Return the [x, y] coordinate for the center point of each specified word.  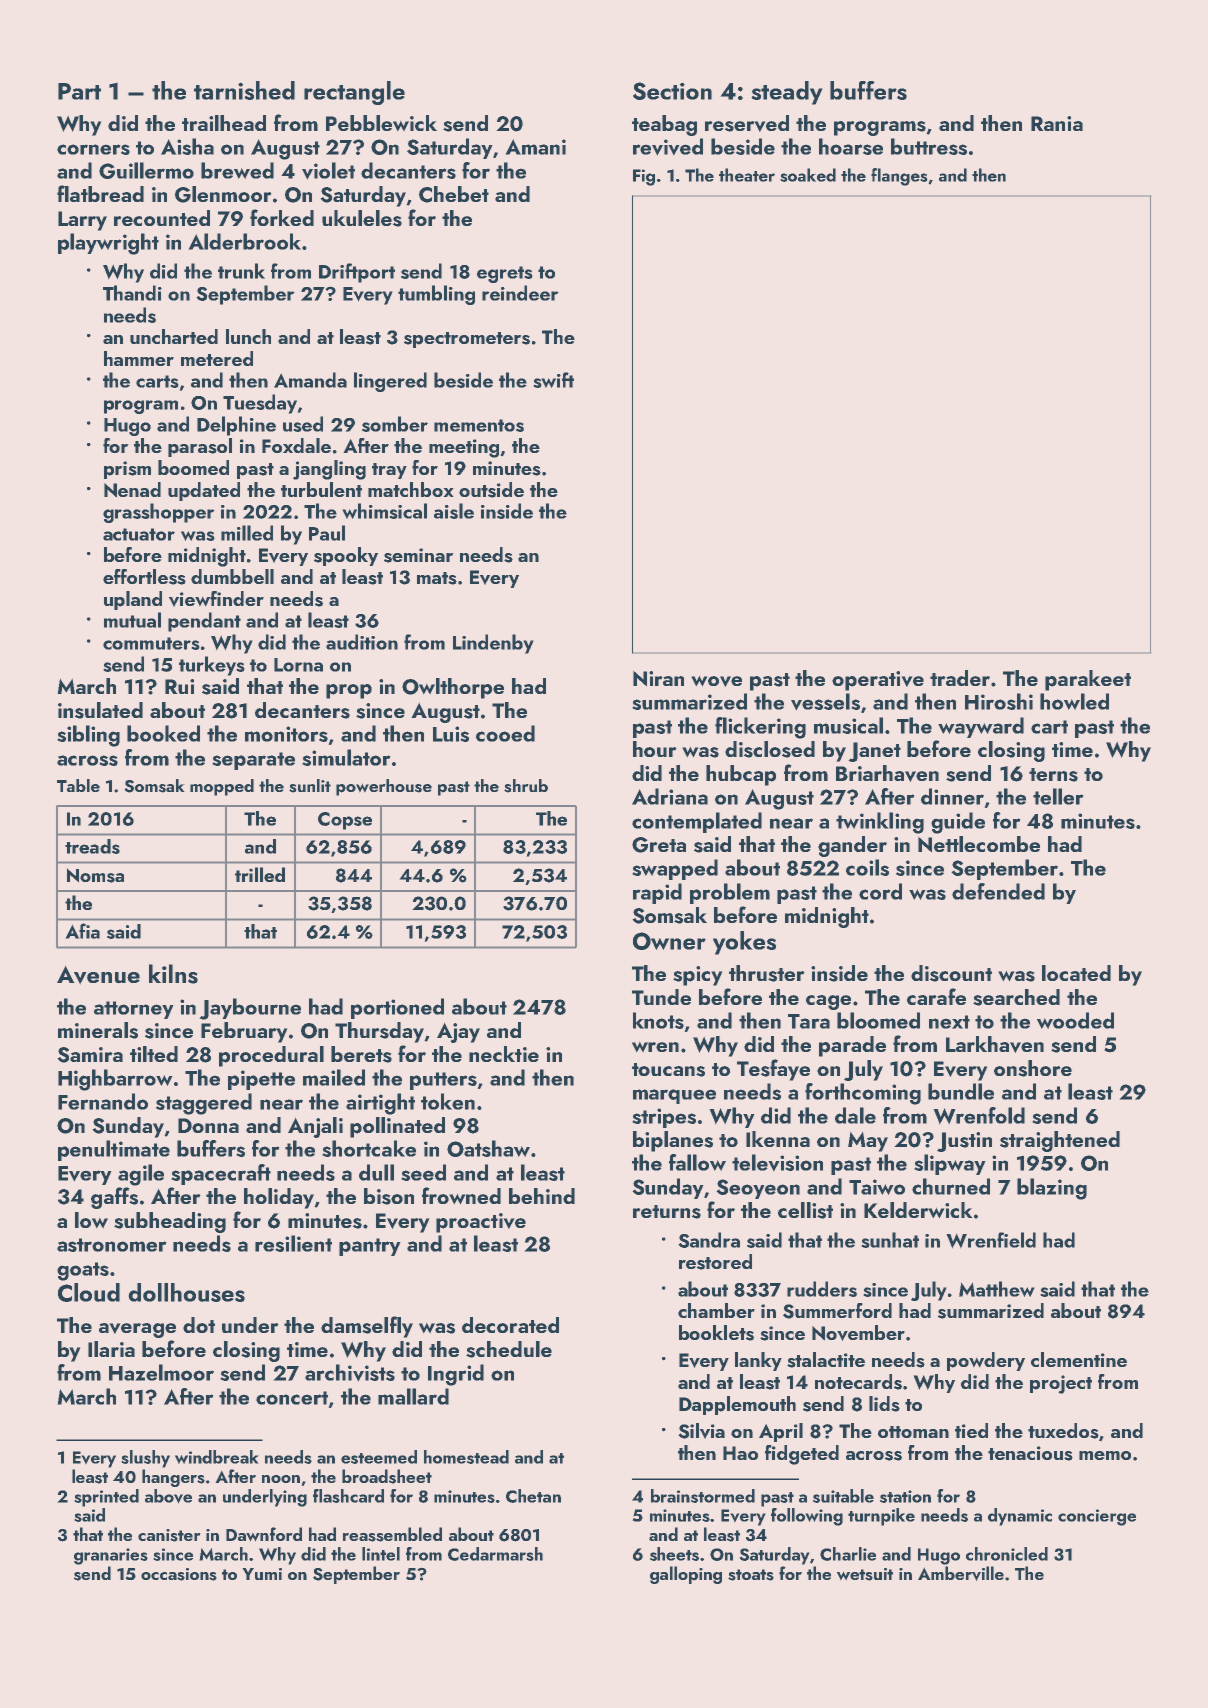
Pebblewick [381, 123]
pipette [261, 1080]
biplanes [673, 1141]
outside [491, 490]
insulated [100, 710]
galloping [686, 1575]
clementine [1079, 1359]
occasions [179, 1574]
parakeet [1088, 680]
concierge [1097, 1517]
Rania [1057, 123]
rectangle [354, 93]
